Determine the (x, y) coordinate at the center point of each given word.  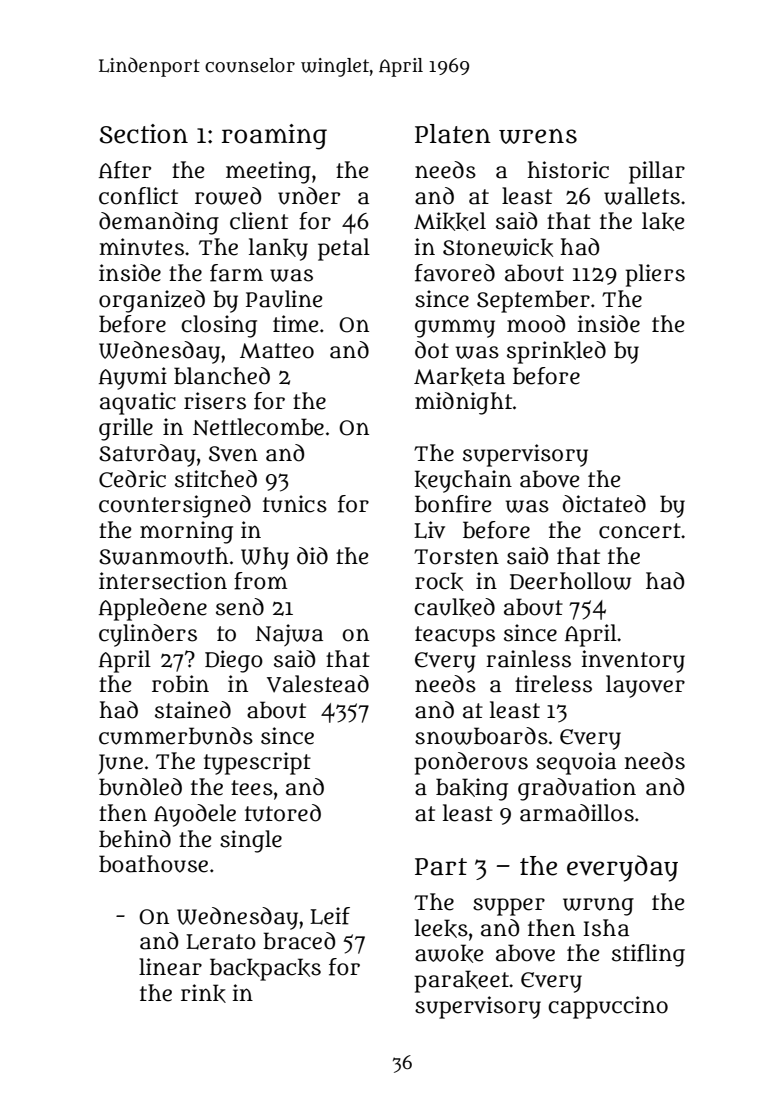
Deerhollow (570, 581)
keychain (463, 481)
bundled (140, 787)
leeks (441, 928)
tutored (283, 813)
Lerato (221, 942)
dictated (604, 504)
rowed (228, 196)
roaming (274, 137)
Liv (429, 530)
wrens (538, 136)
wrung (598, 906)
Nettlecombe (258, 427)
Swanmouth (163, 556)
